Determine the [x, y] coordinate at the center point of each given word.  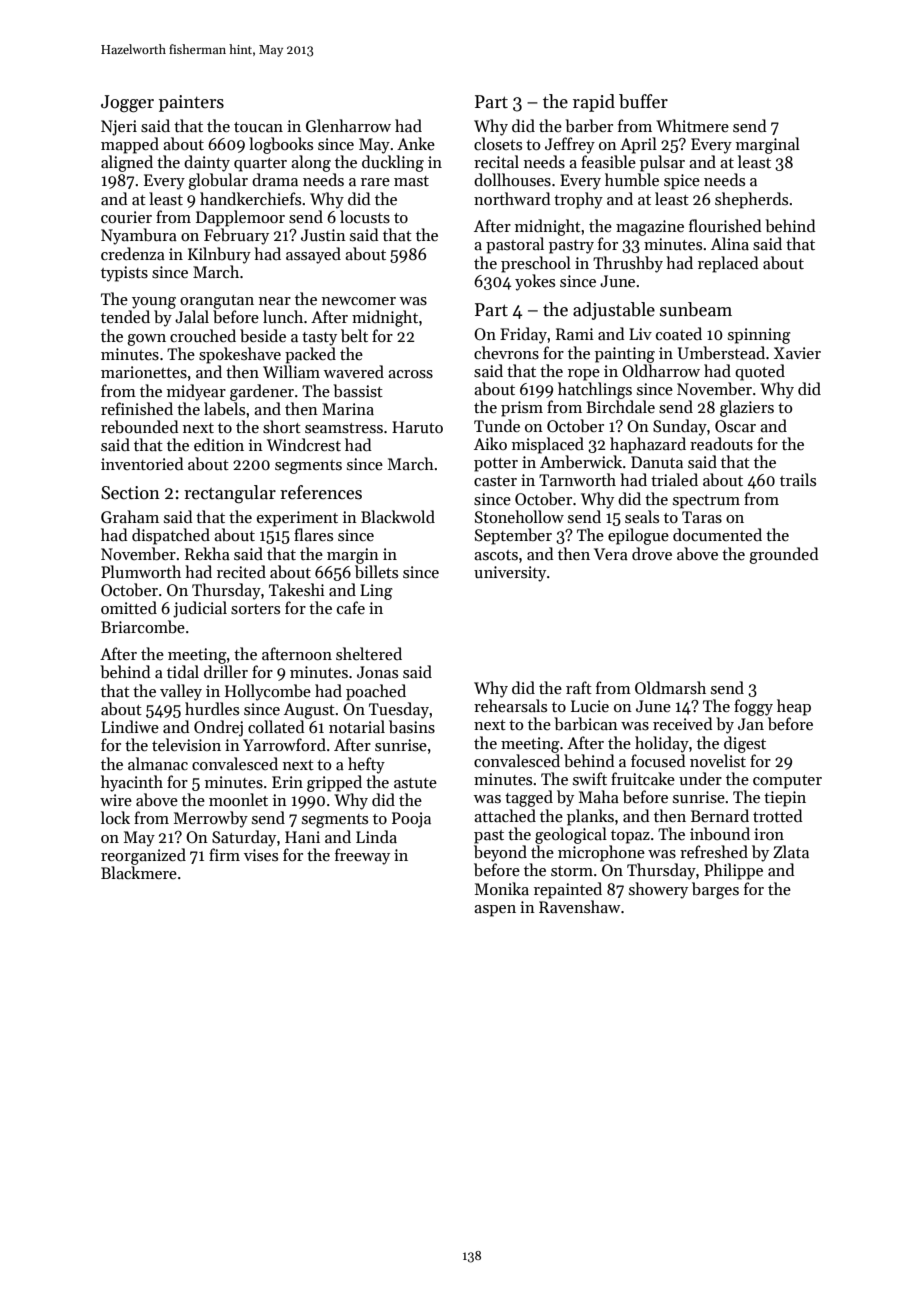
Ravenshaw [580, 906]
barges [715, 890]
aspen [495, 911]
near [275, 301]
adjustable [614, 311]
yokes [535, 282]
